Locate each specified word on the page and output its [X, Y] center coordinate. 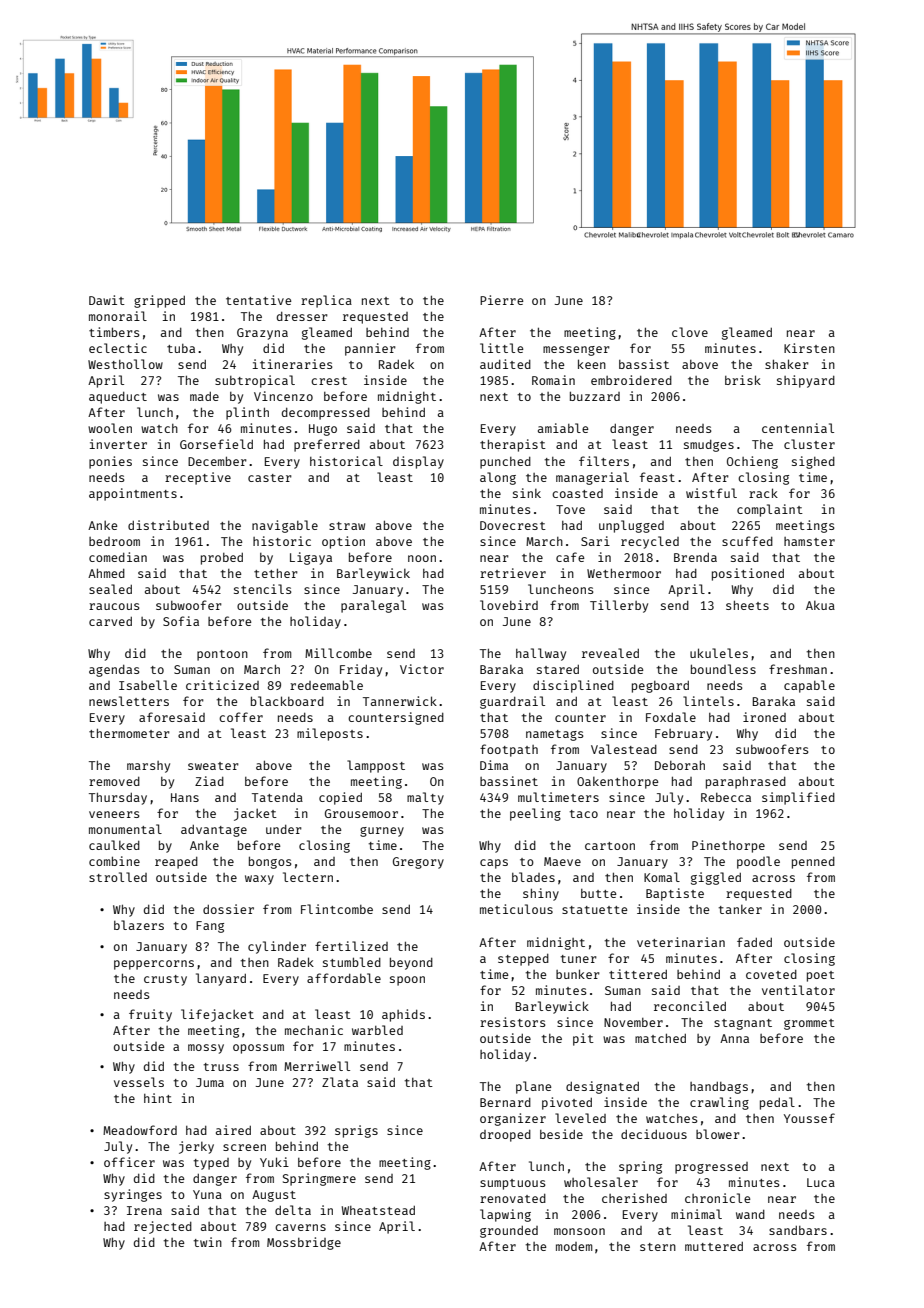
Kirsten [809, 348]
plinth [247, 413]
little [502, 348]
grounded [509, 1232]
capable [809, 686]
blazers [139, 925]
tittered [638, 974]
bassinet [509, 781]
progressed [711, 1168]
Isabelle [148, 685]
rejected [163, 1227]
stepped [523, 960]
